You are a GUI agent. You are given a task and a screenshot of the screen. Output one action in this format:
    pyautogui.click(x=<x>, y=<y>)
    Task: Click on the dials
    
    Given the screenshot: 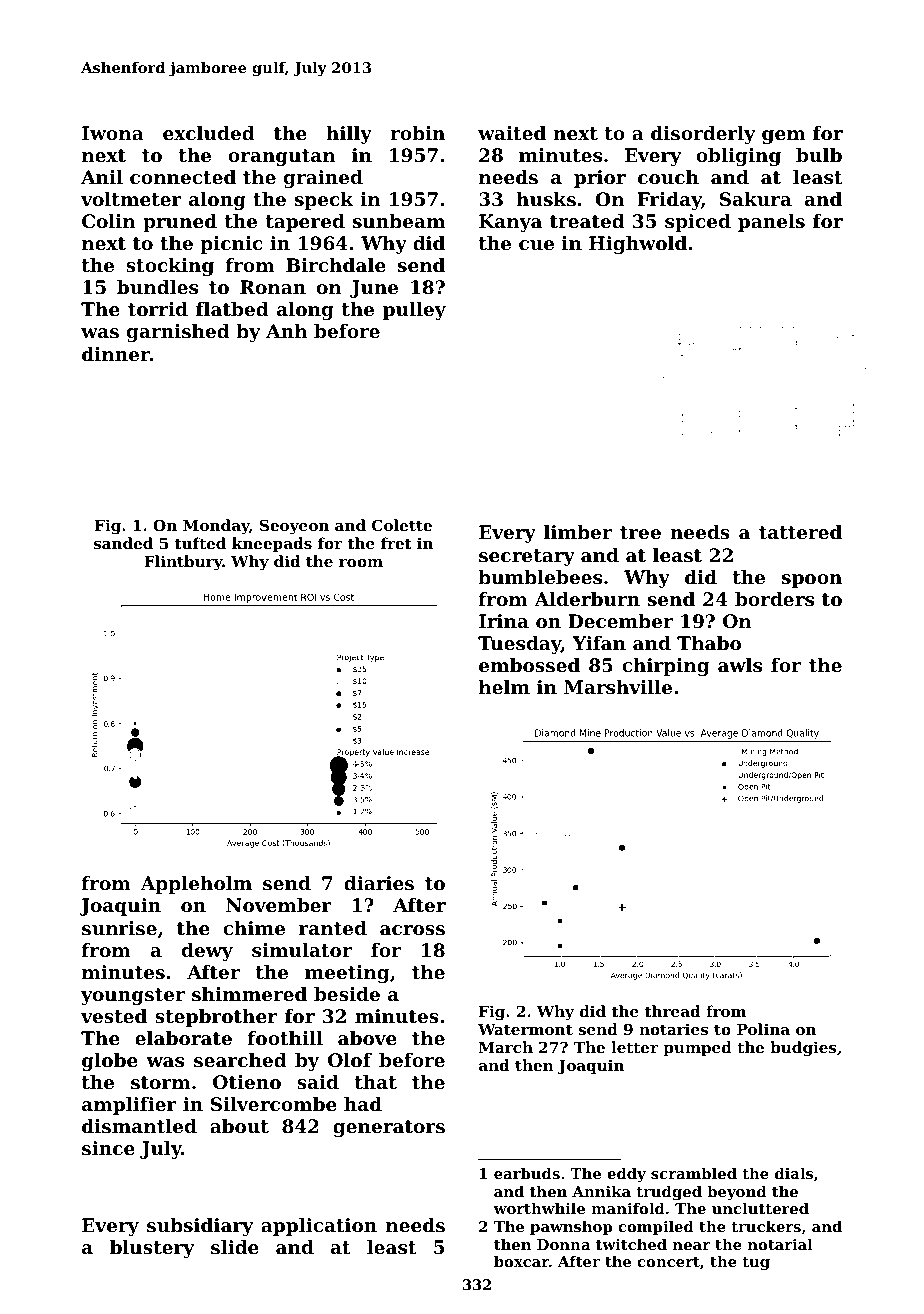 What is the action you would take?
    pyautogui.click(x=794, y=1173)
